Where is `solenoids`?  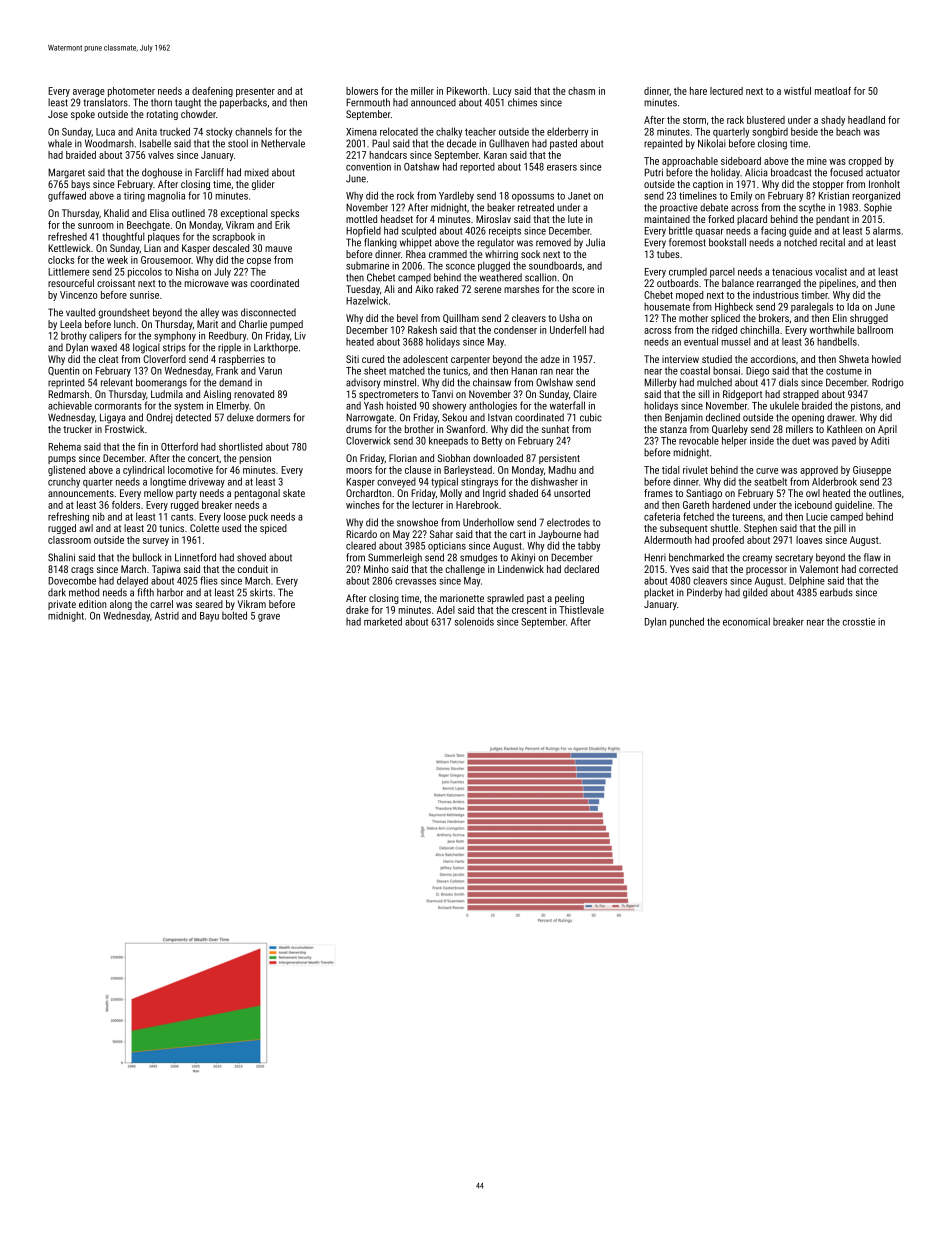
solenoids is located at coordinates (474, 621).
